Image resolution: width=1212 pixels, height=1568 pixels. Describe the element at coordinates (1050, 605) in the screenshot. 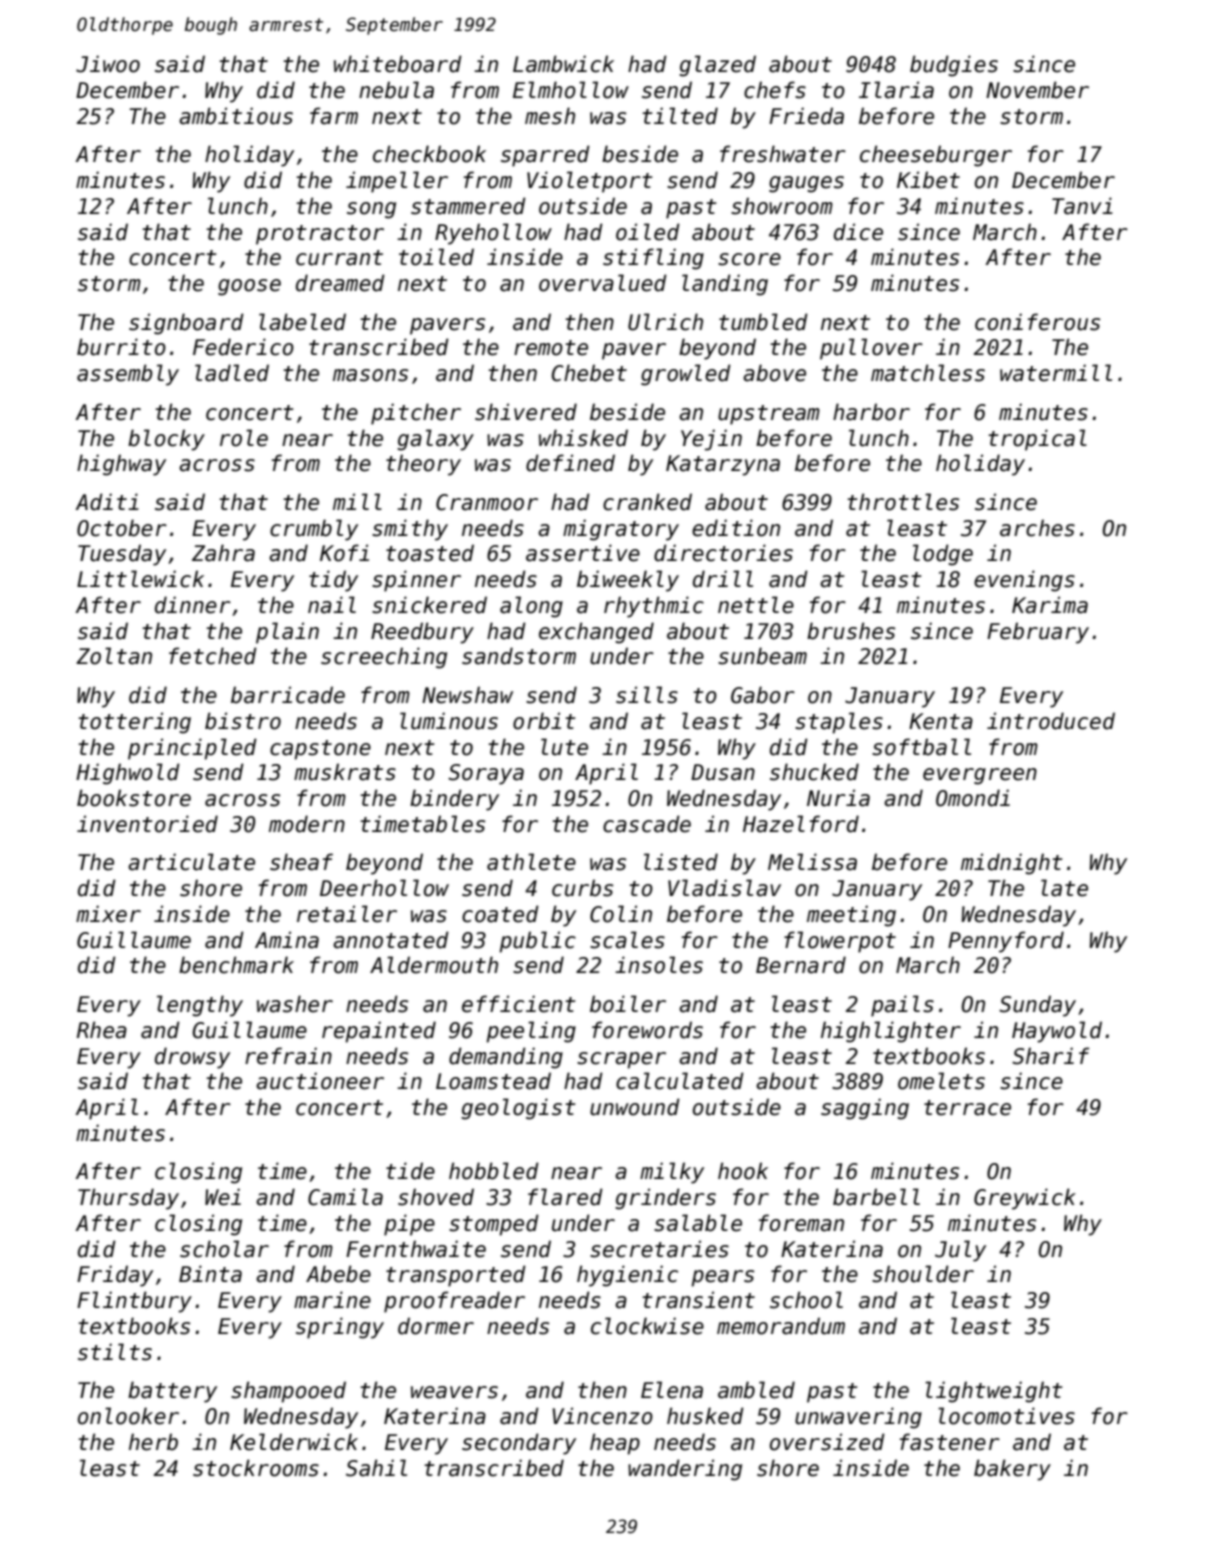

I see `Karima` at that location.
